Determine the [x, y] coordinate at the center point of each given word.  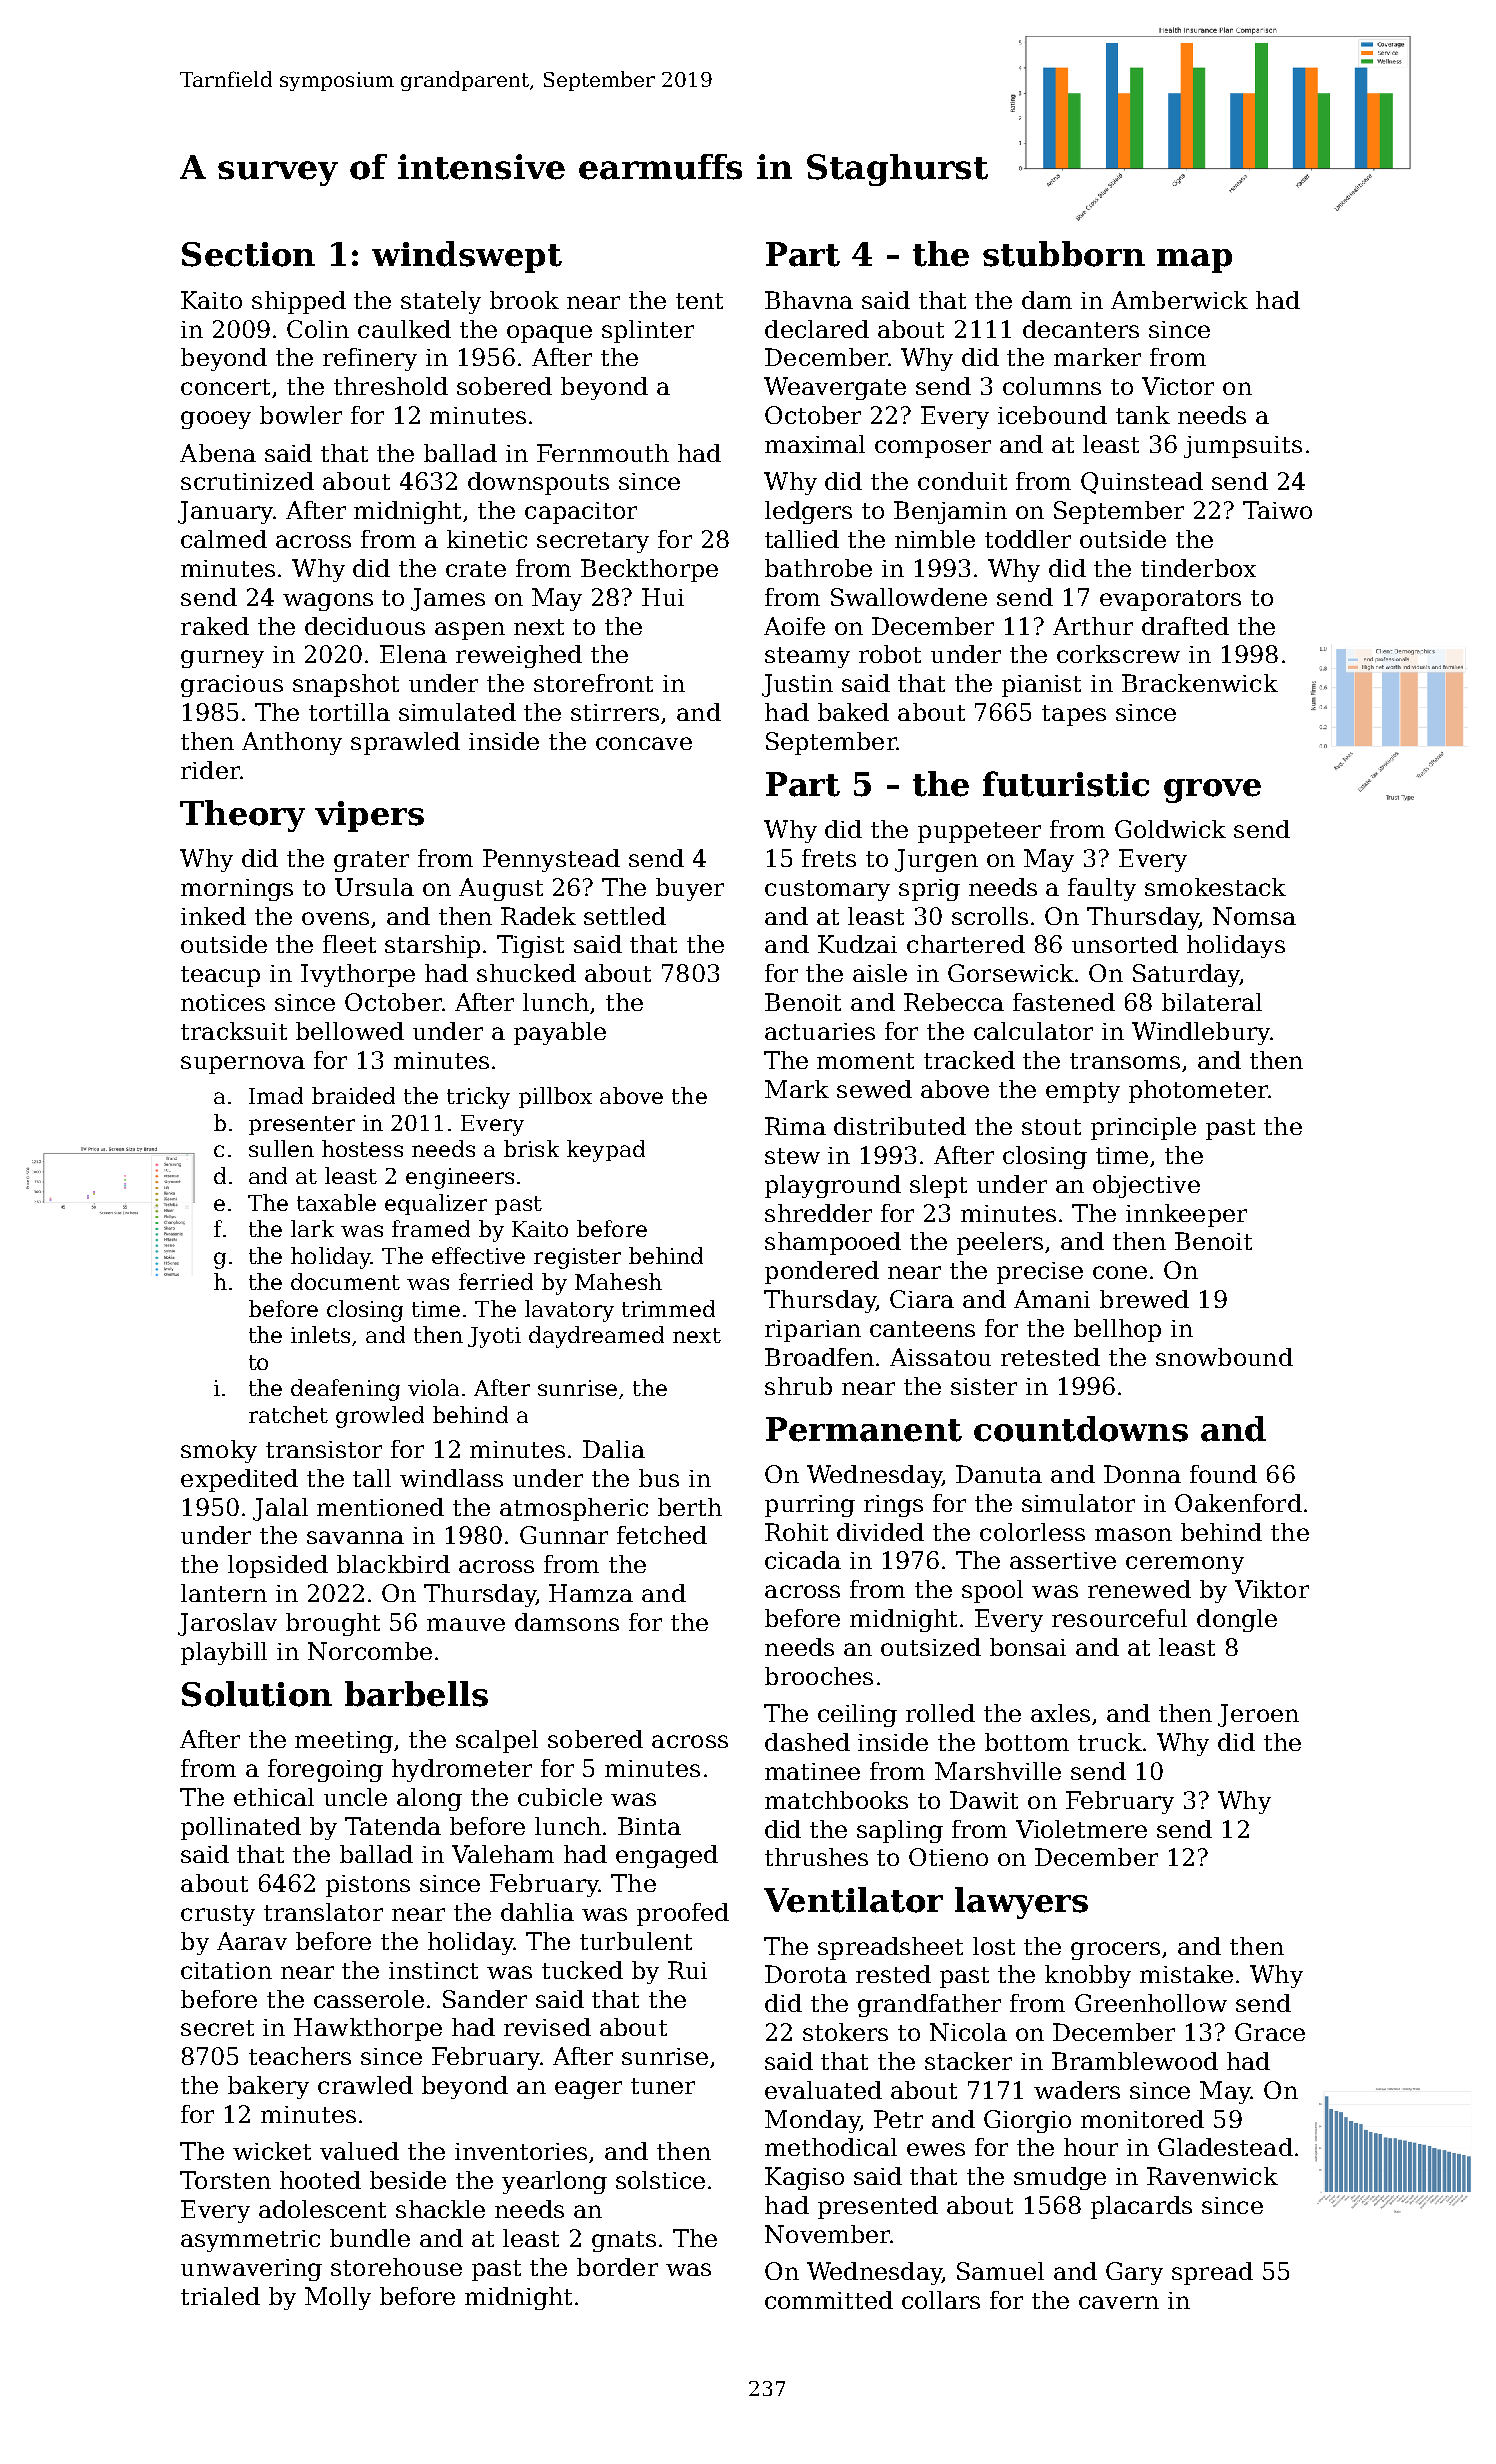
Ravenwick [1212, 2176]
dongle [1237, 1620]
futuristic [1066, 784]
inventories [521, 2151]
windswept [467, 257]
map [1194, 261]
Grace [1270, 2032]
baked [853, 712]
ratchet [288, 1414]
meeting [344, 1742]
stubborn [1064, 254]
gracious [232, 686]
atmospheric [574, 1509]
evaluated [823, 2090]
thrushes [816, 1857]
